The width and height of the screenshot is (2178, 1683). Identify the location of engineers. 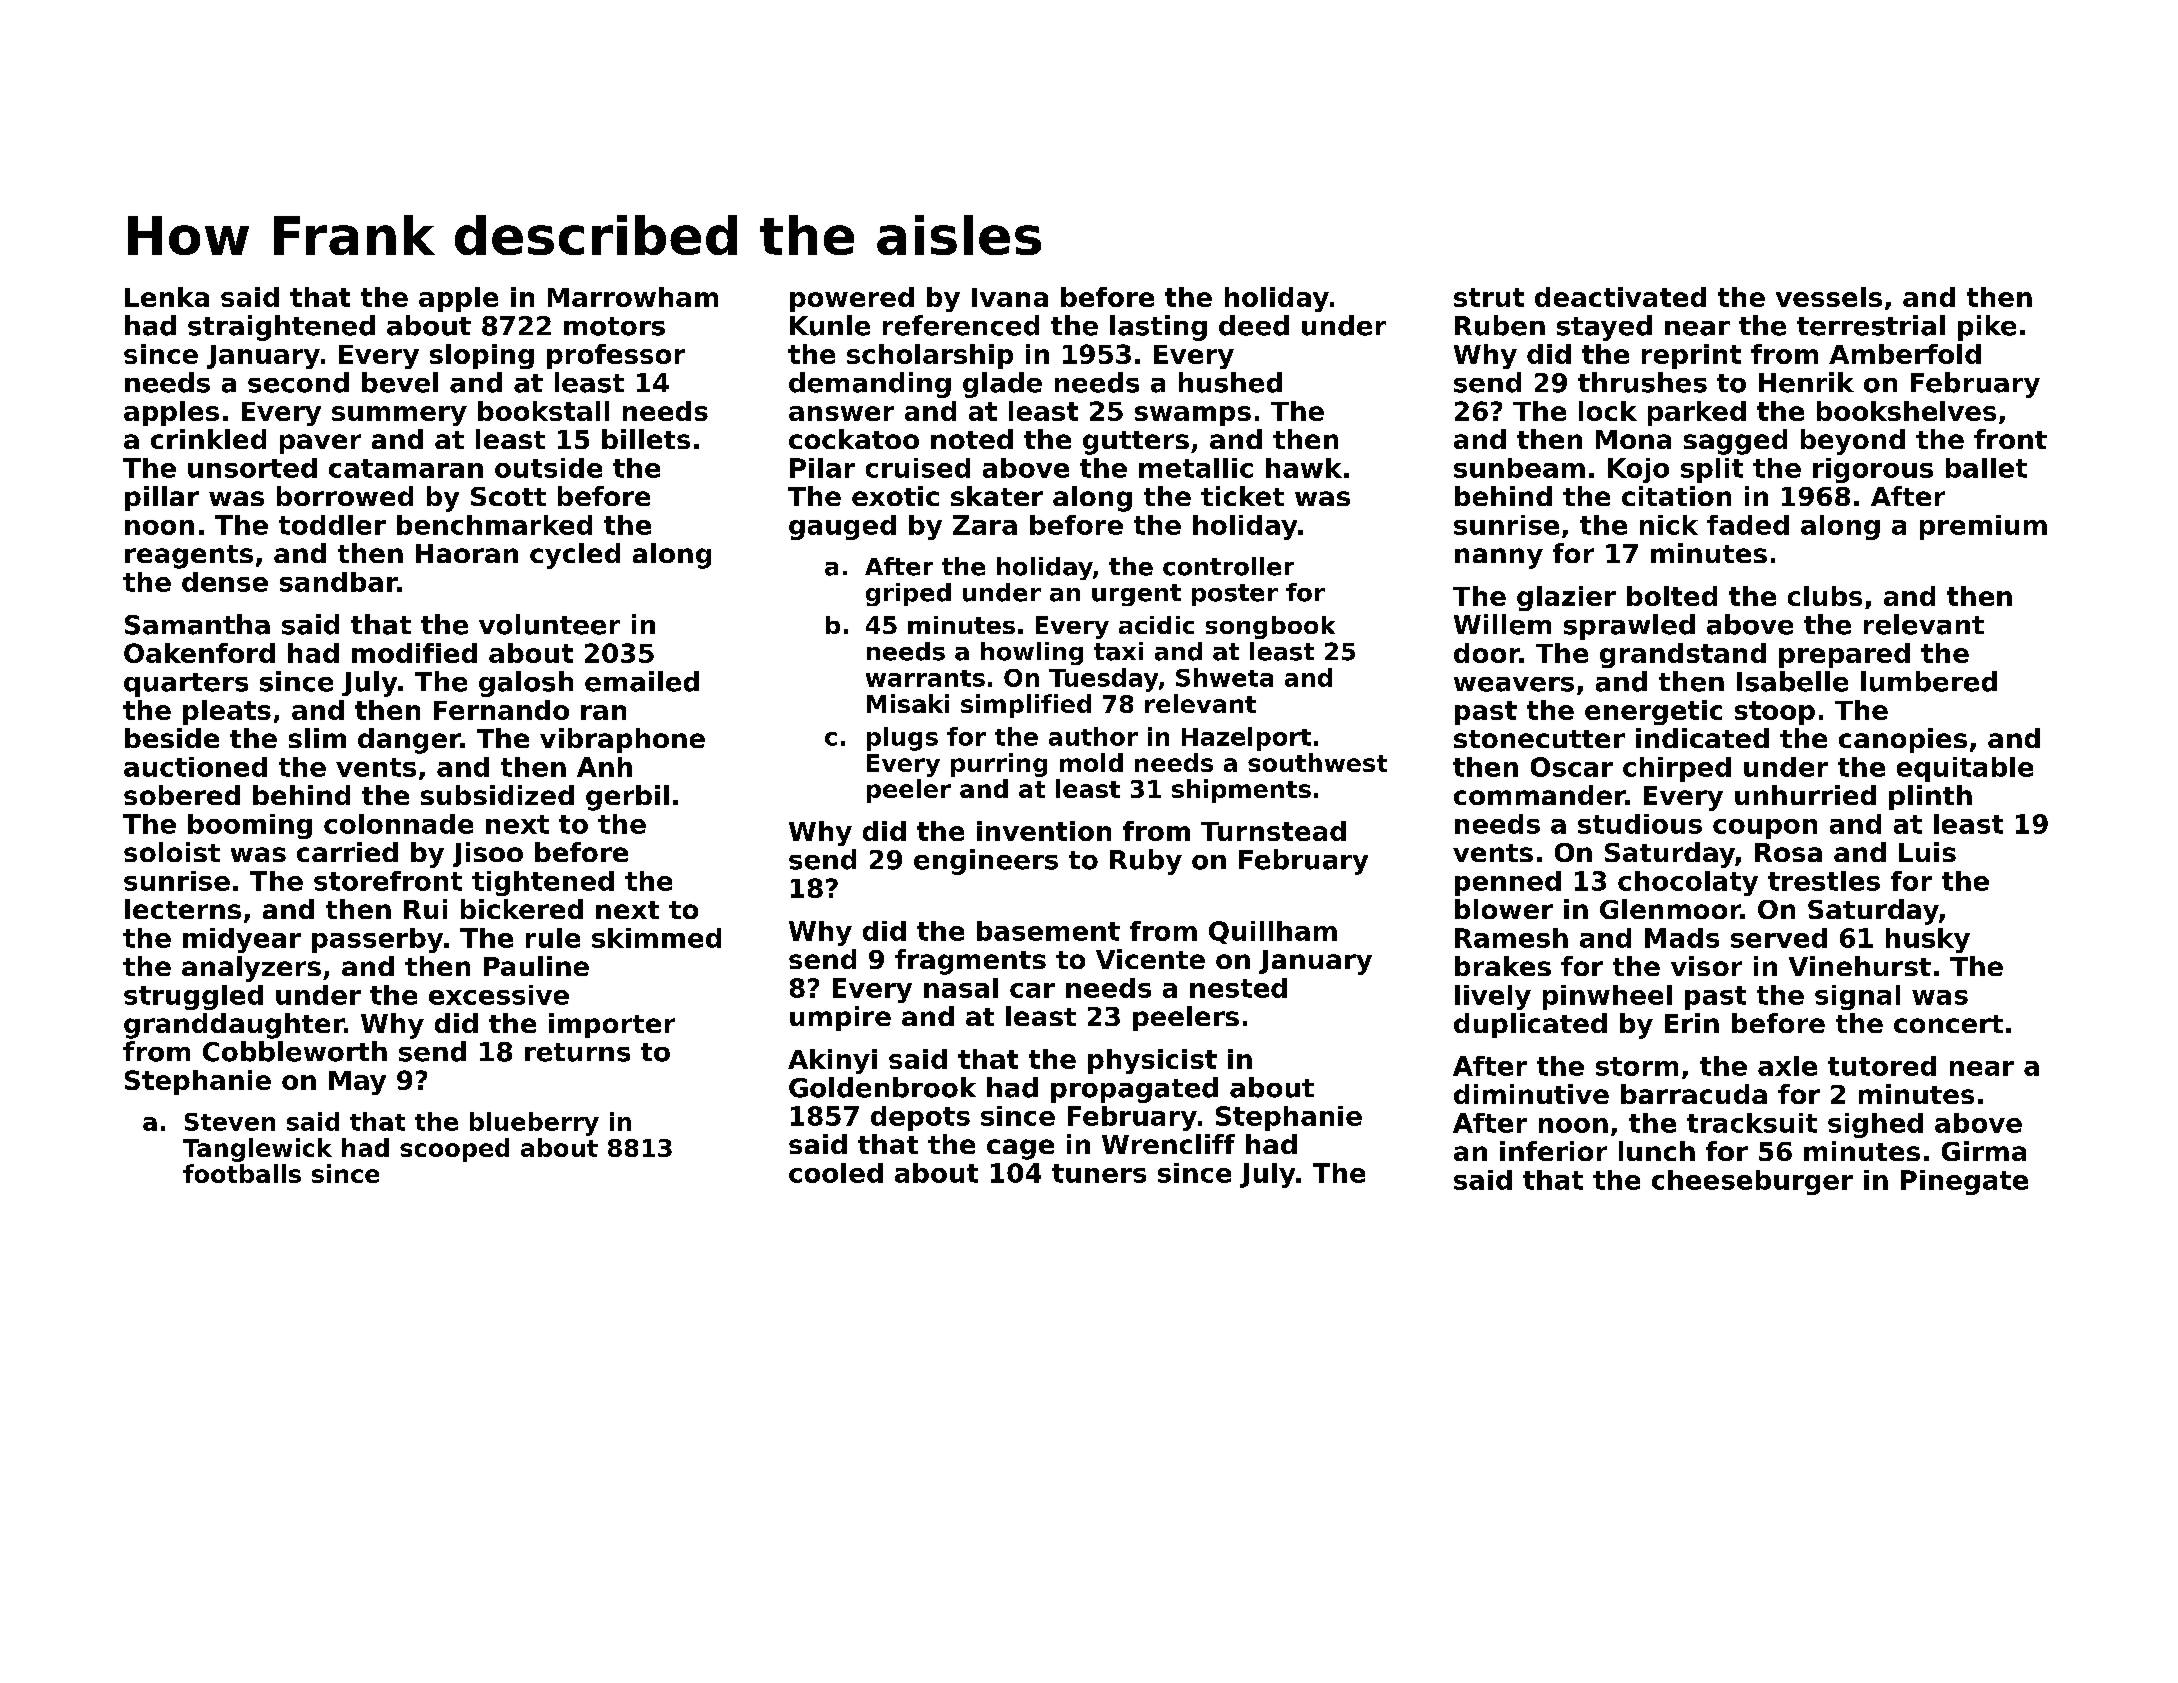
(986, 862).
